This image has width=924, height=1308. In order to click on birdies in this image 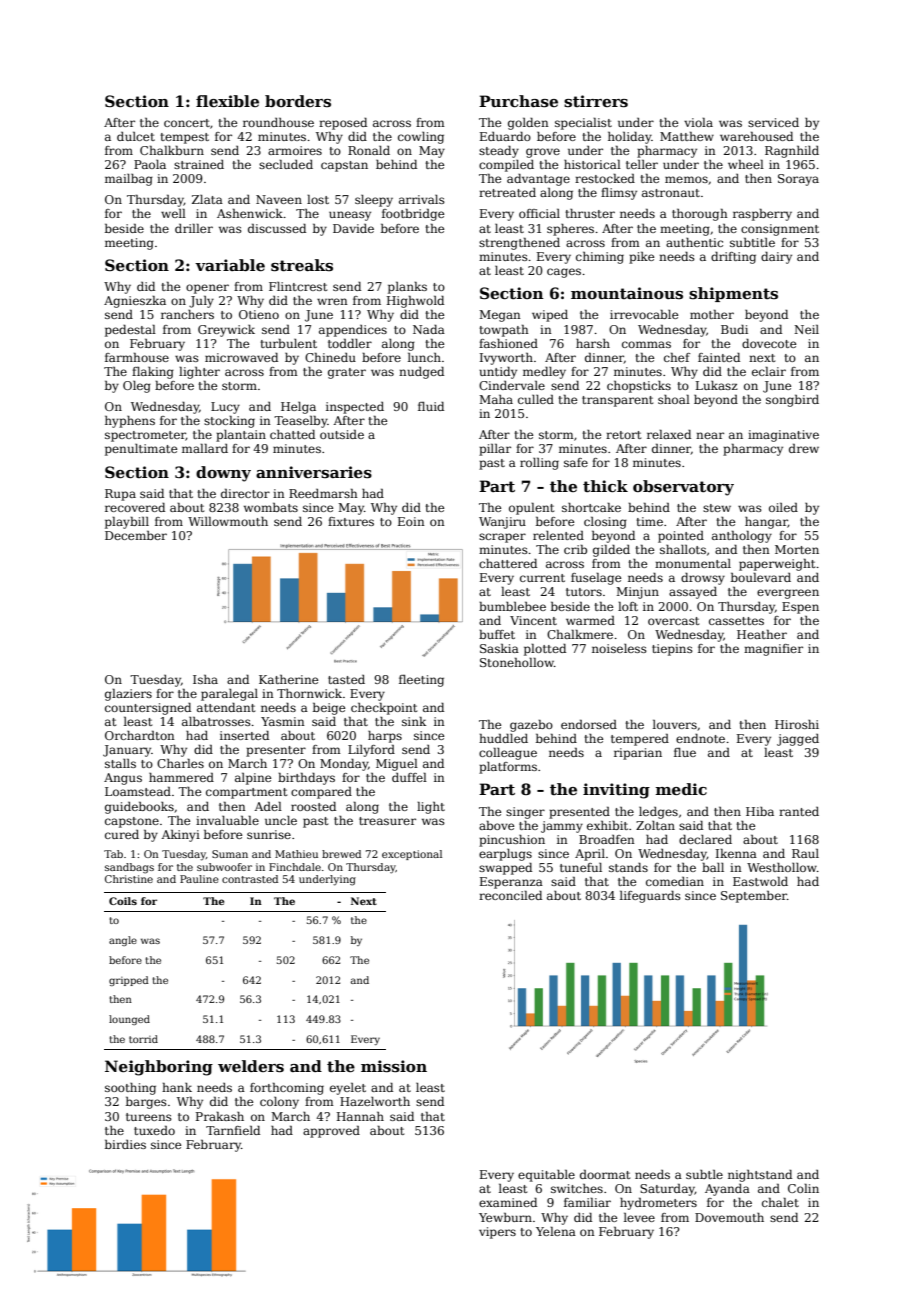, I will do `click(125, 1144)`.
